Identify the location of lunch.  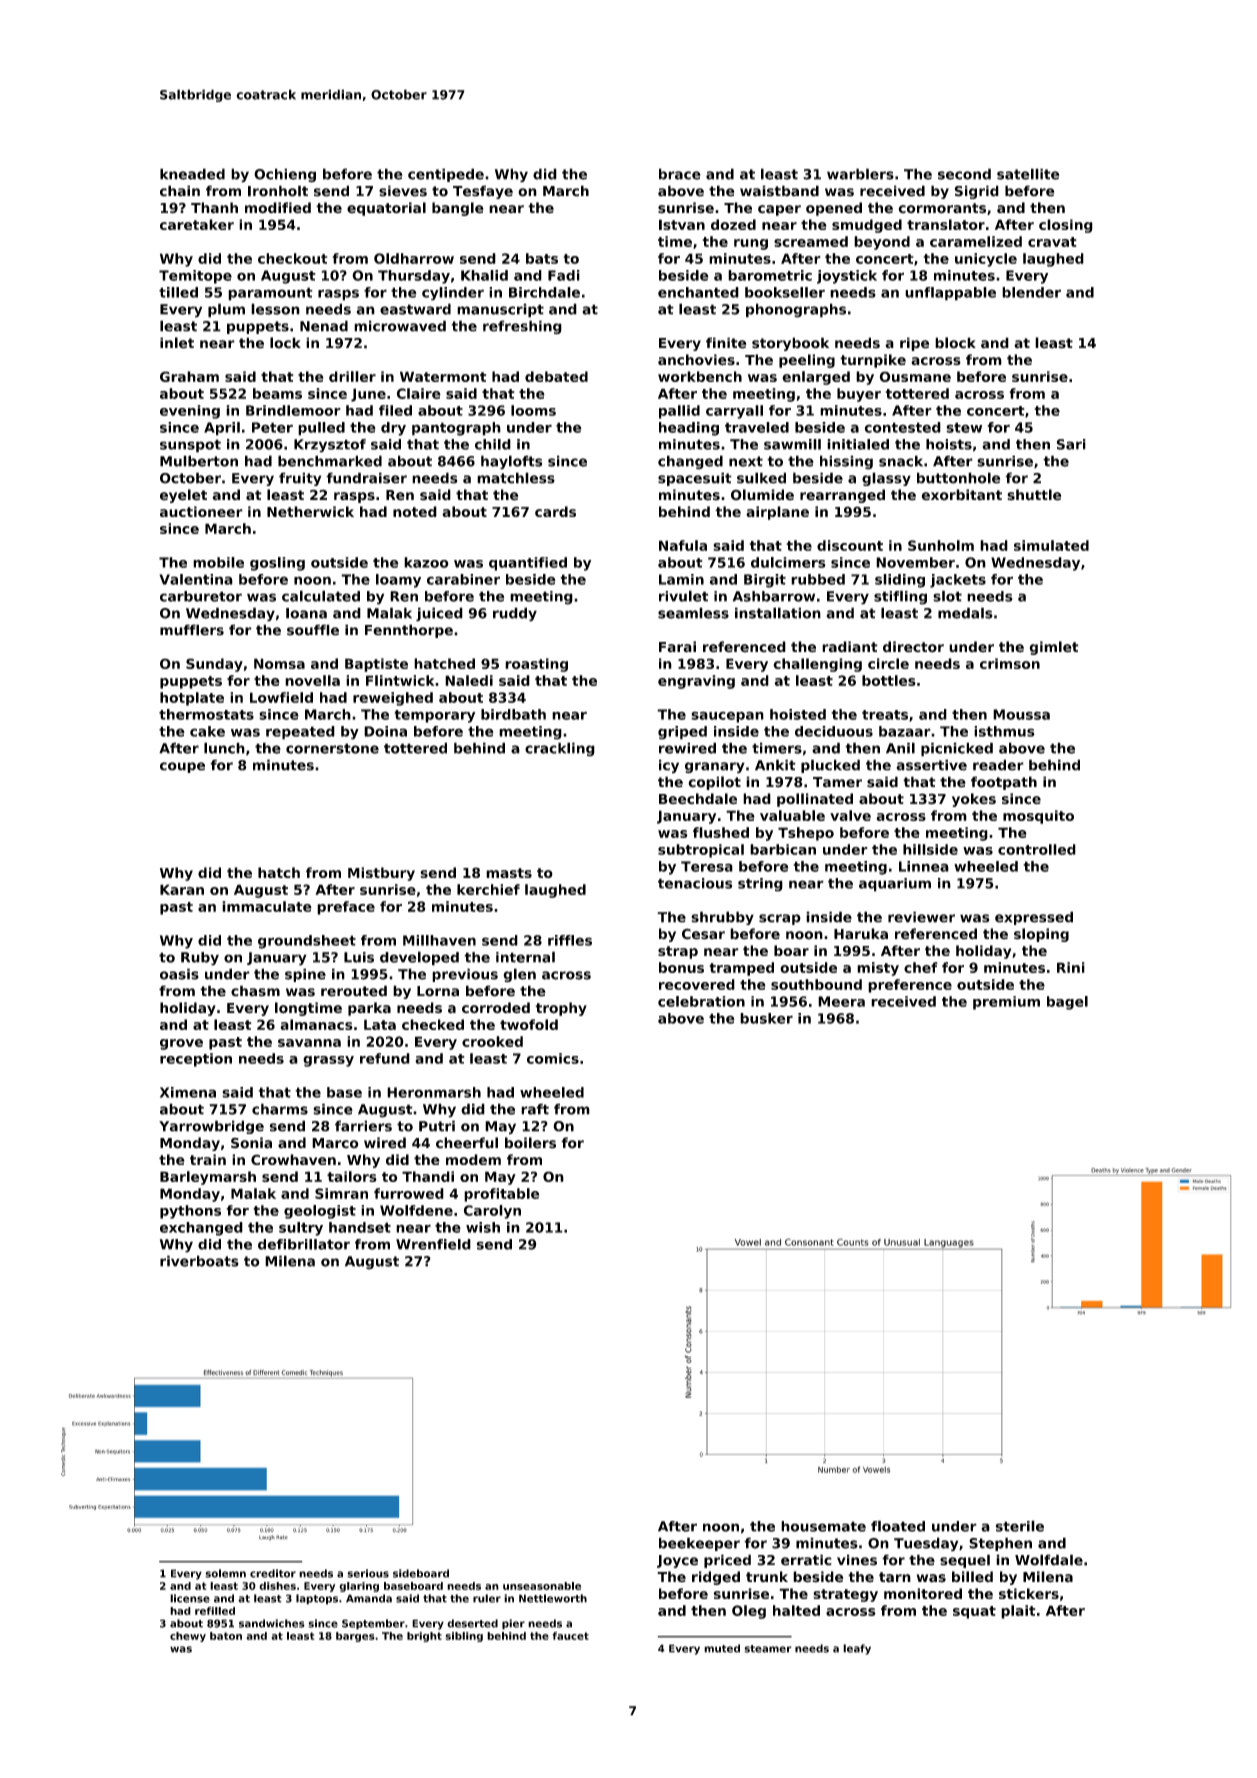
(224, 748).
